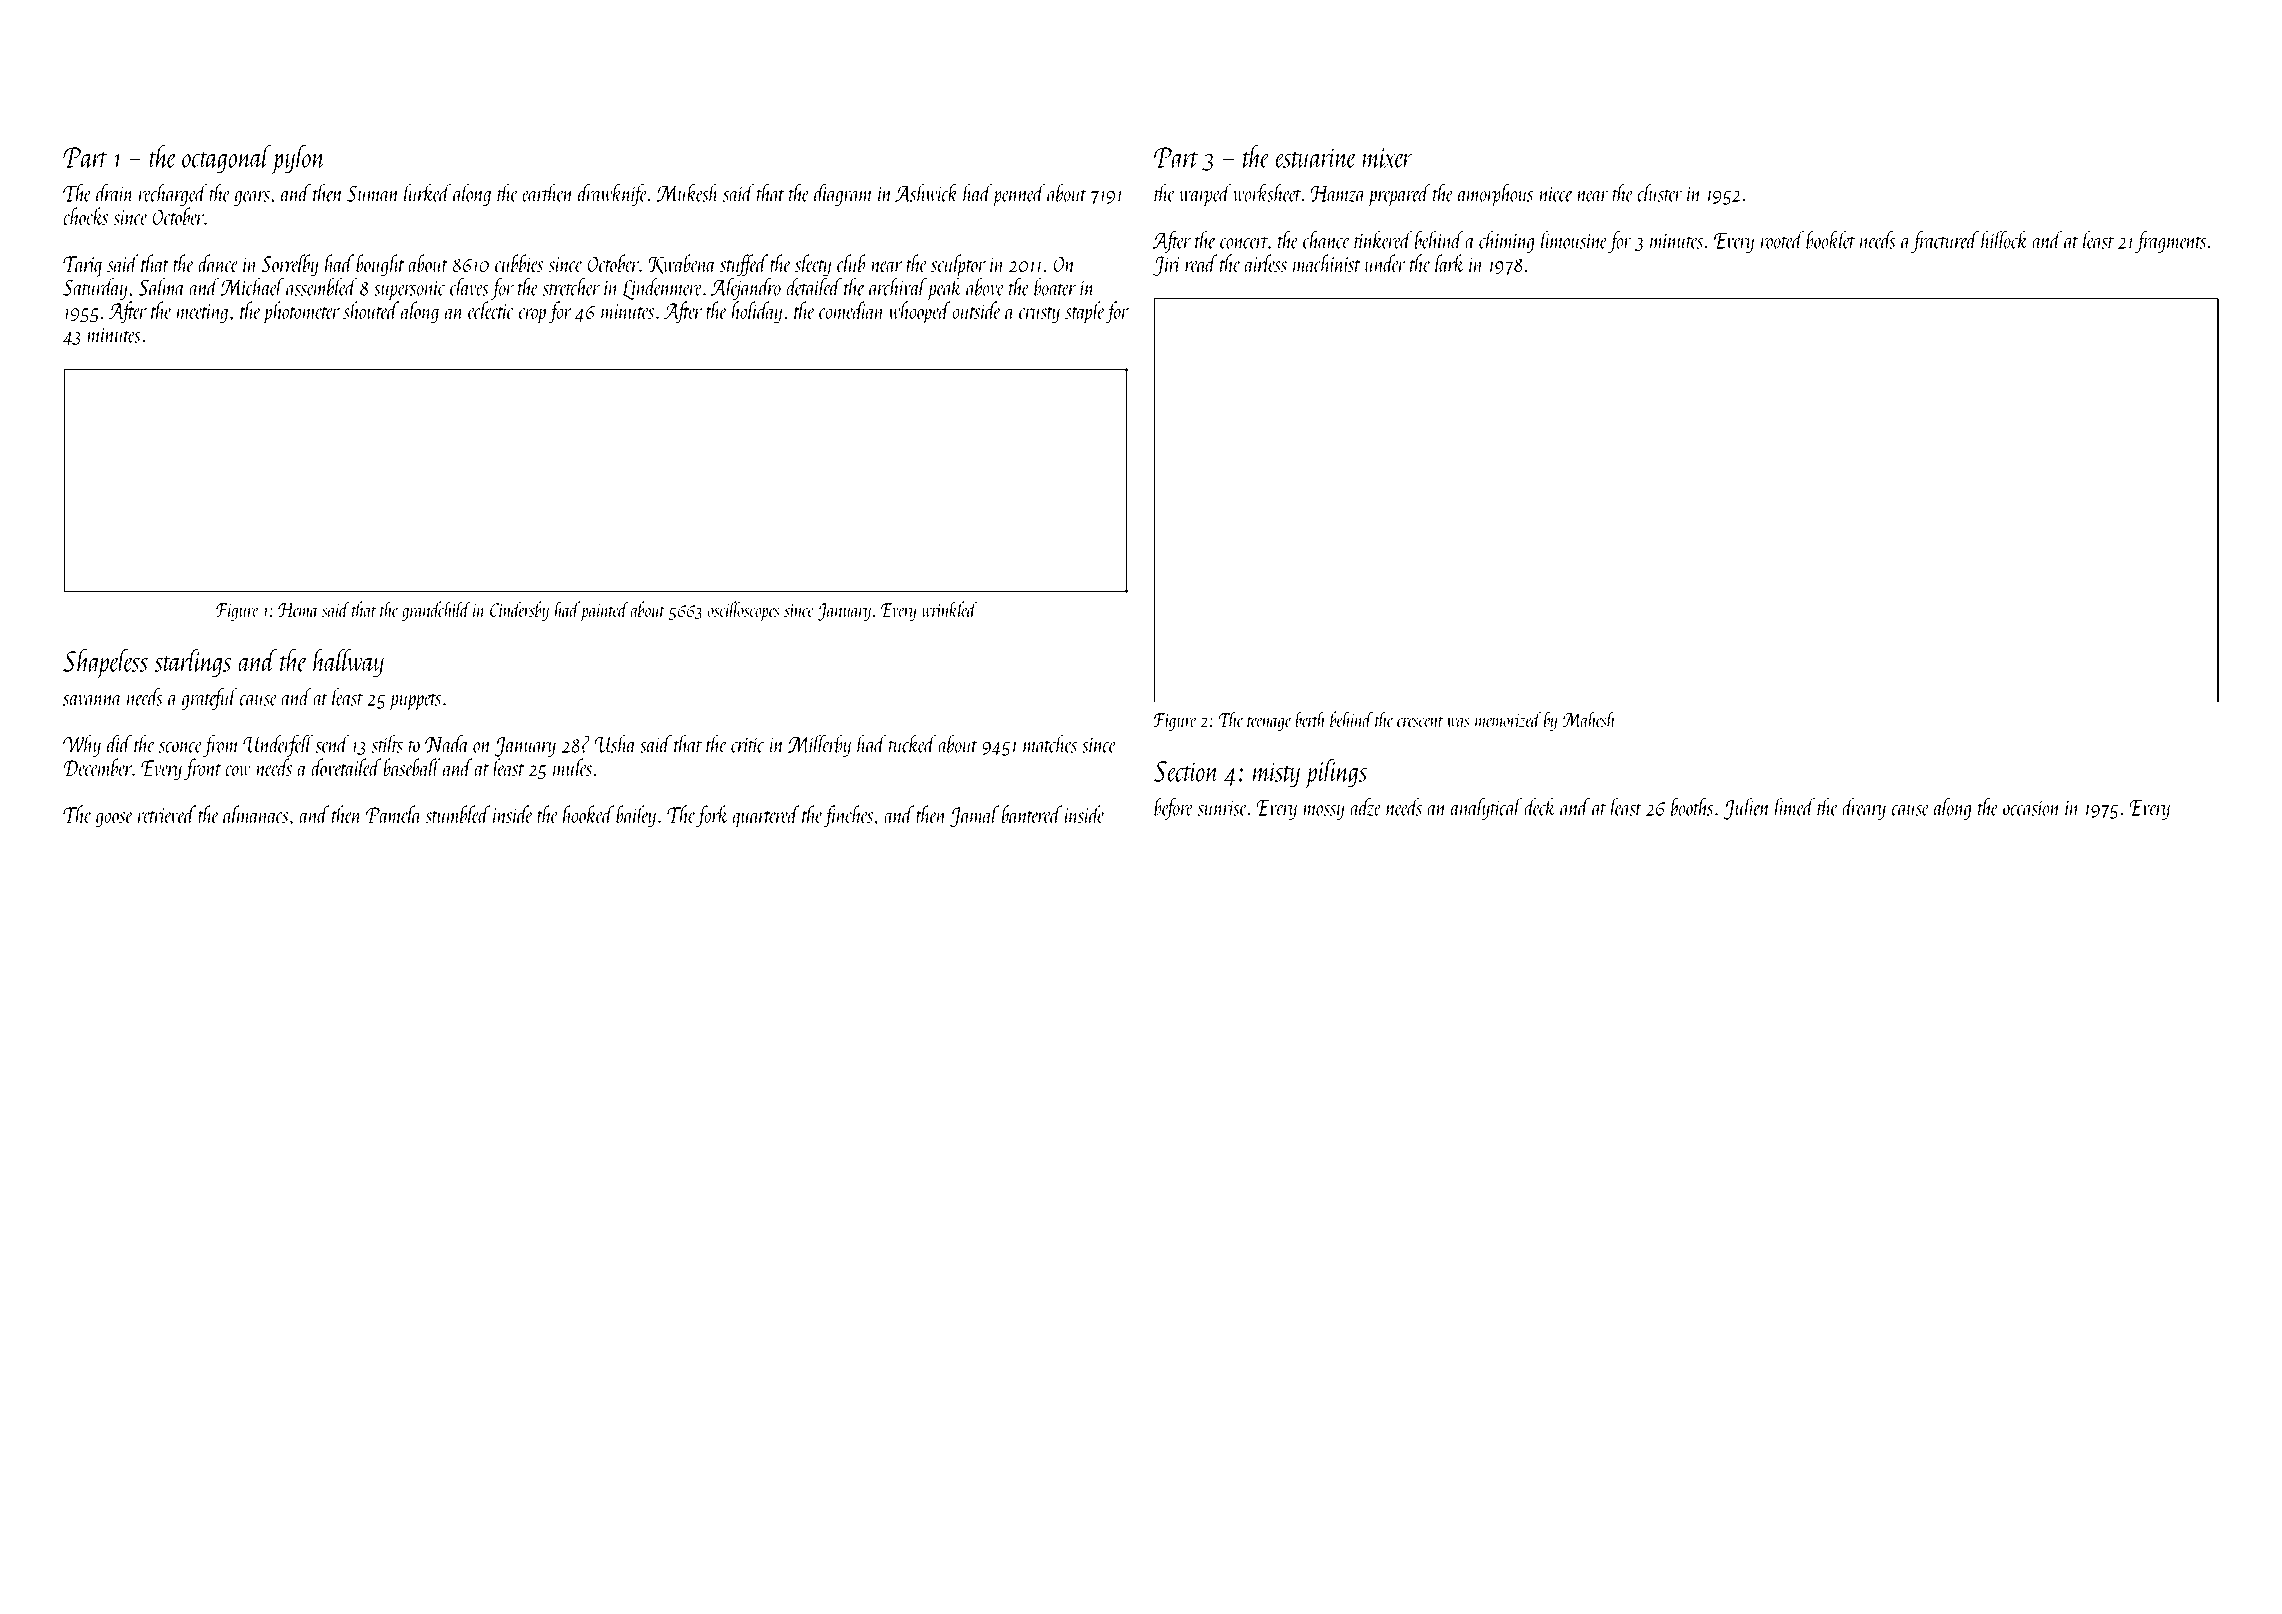  What do you see at coordinates (1588, 719) in the screenshot?
I see `Mahesh` at bounding box center [1588, 719].
